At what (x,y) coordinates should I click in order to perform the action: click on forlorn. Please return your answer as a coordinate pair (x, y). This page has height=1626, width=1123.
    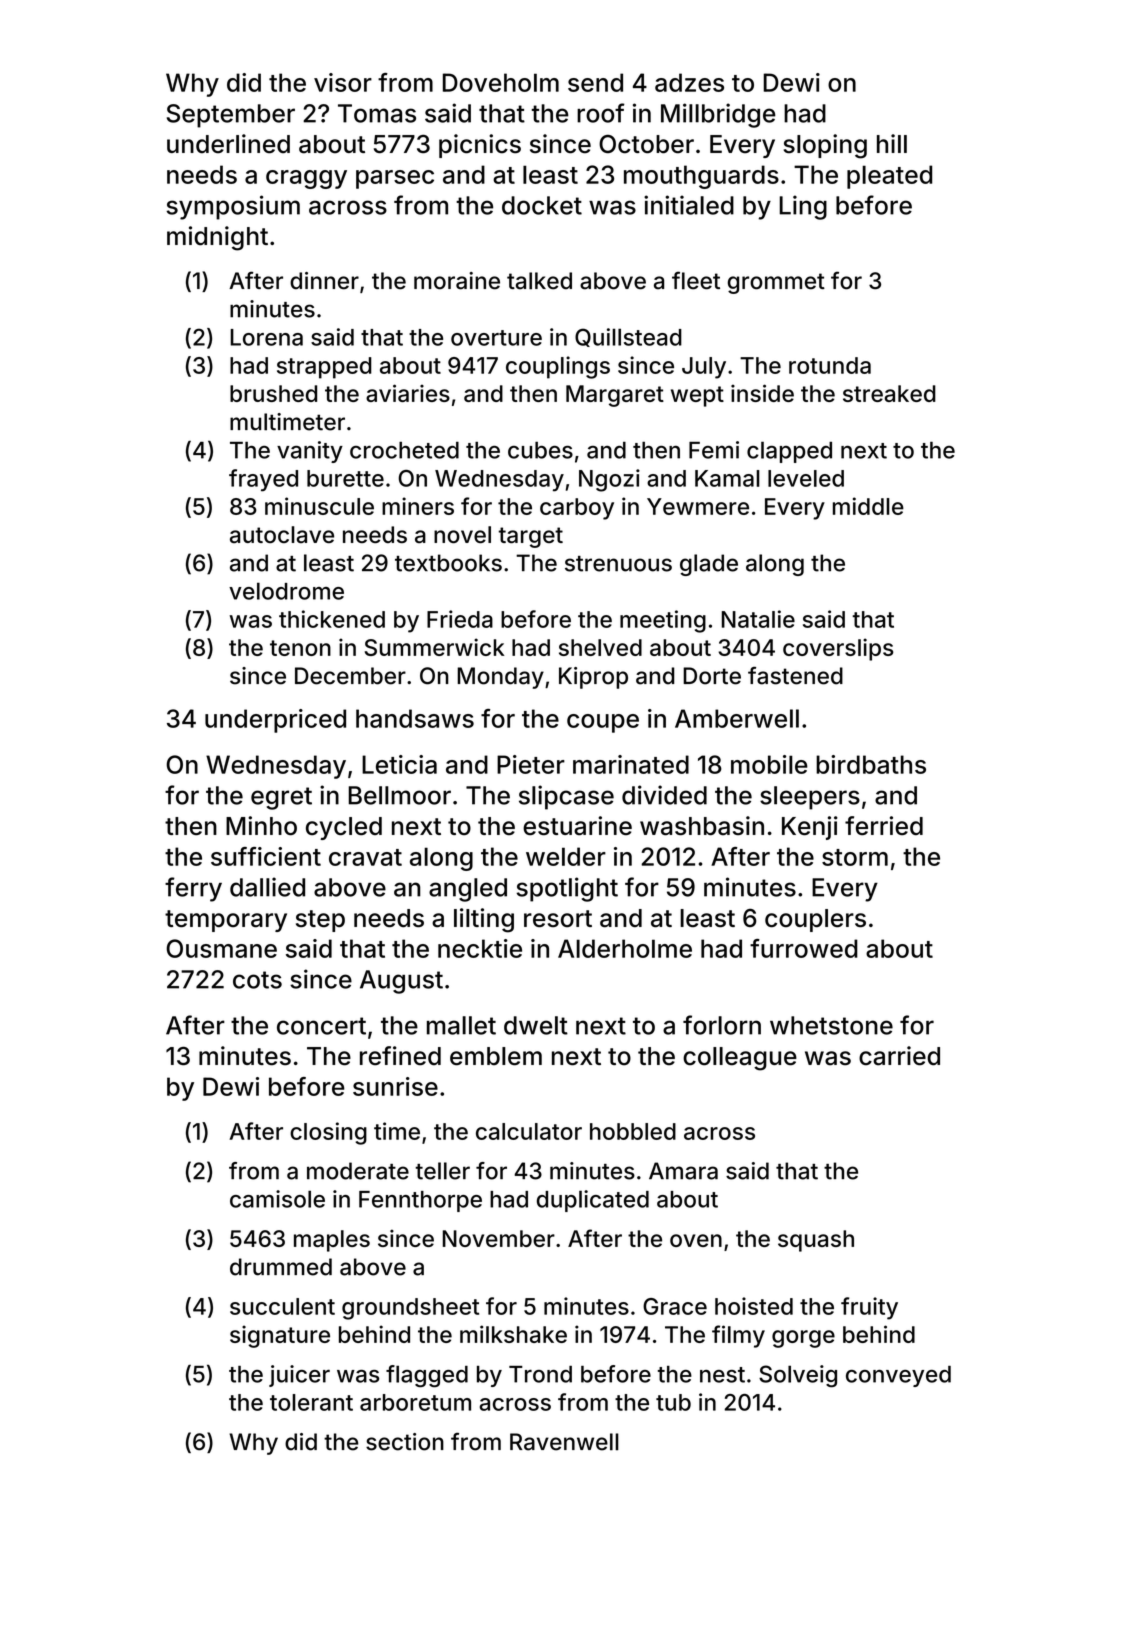
    Looking at the image, I should click on (722, 1025).
